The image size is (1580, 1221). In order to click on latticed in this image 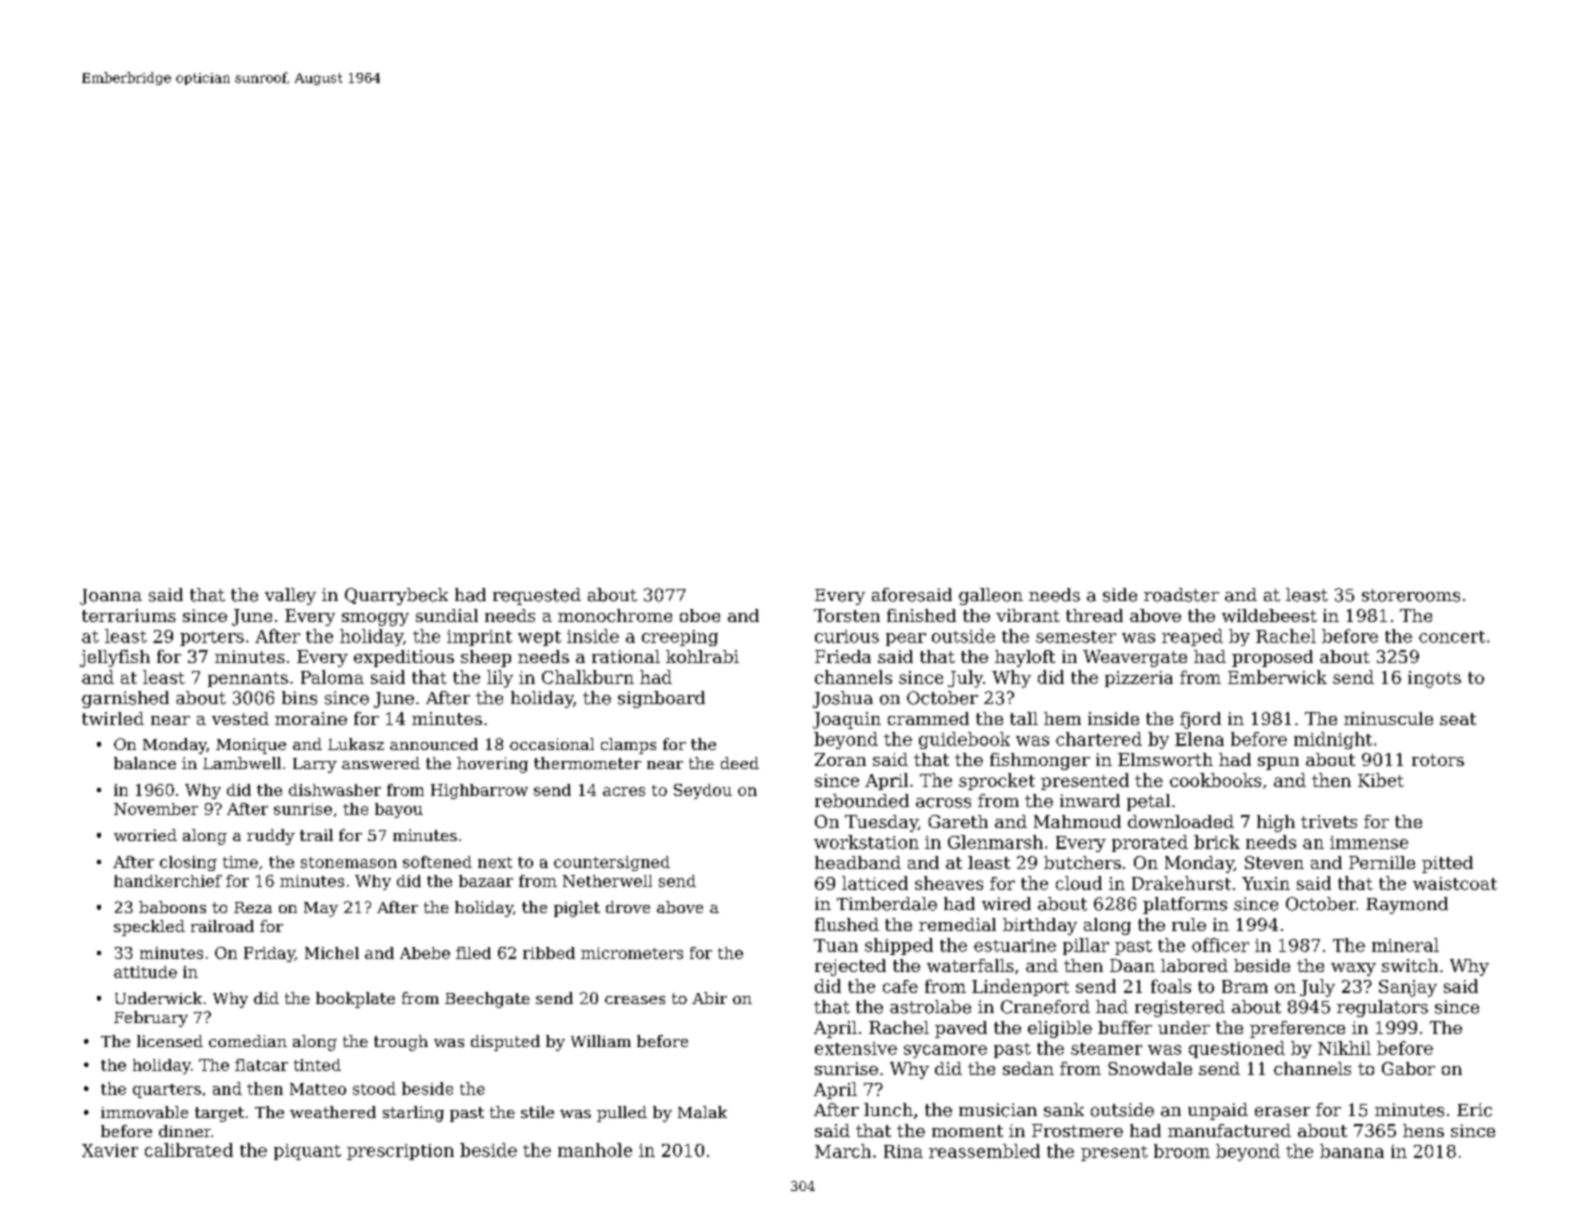, I will do `click(875, 883)`.
